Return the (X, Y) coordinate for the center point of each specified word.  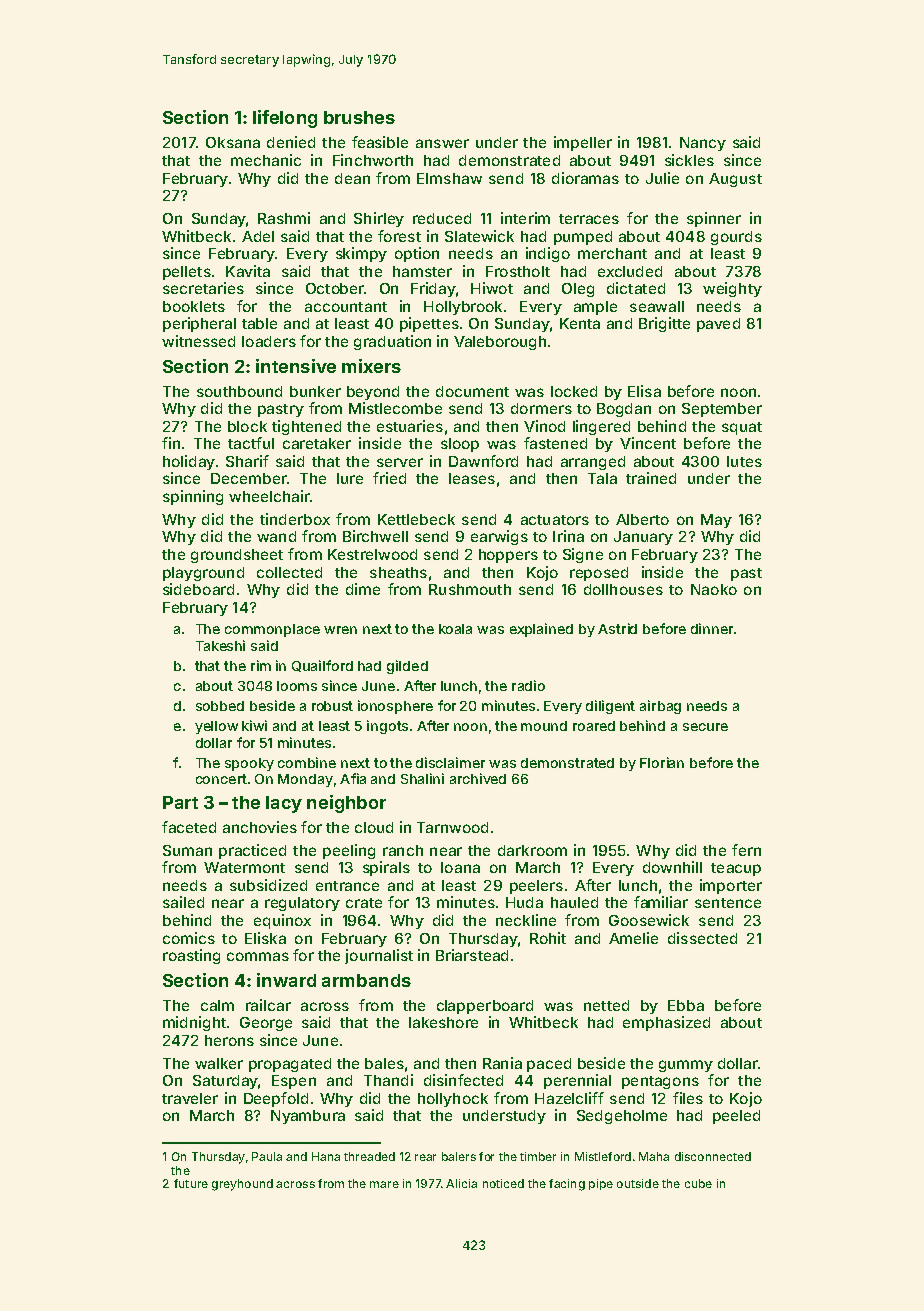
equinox (282, 921)
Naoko (714, 589)
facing (567, 1185)
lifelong (285, 119)
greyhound (242, 1185)
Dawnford (483, 461)
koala (455, 629)
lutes (744, 461)
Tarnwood (452, 827)
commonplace (272, 630)
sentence (728, 903)
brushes (359, 117)
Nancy (703, 144)
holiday (189, 462)
